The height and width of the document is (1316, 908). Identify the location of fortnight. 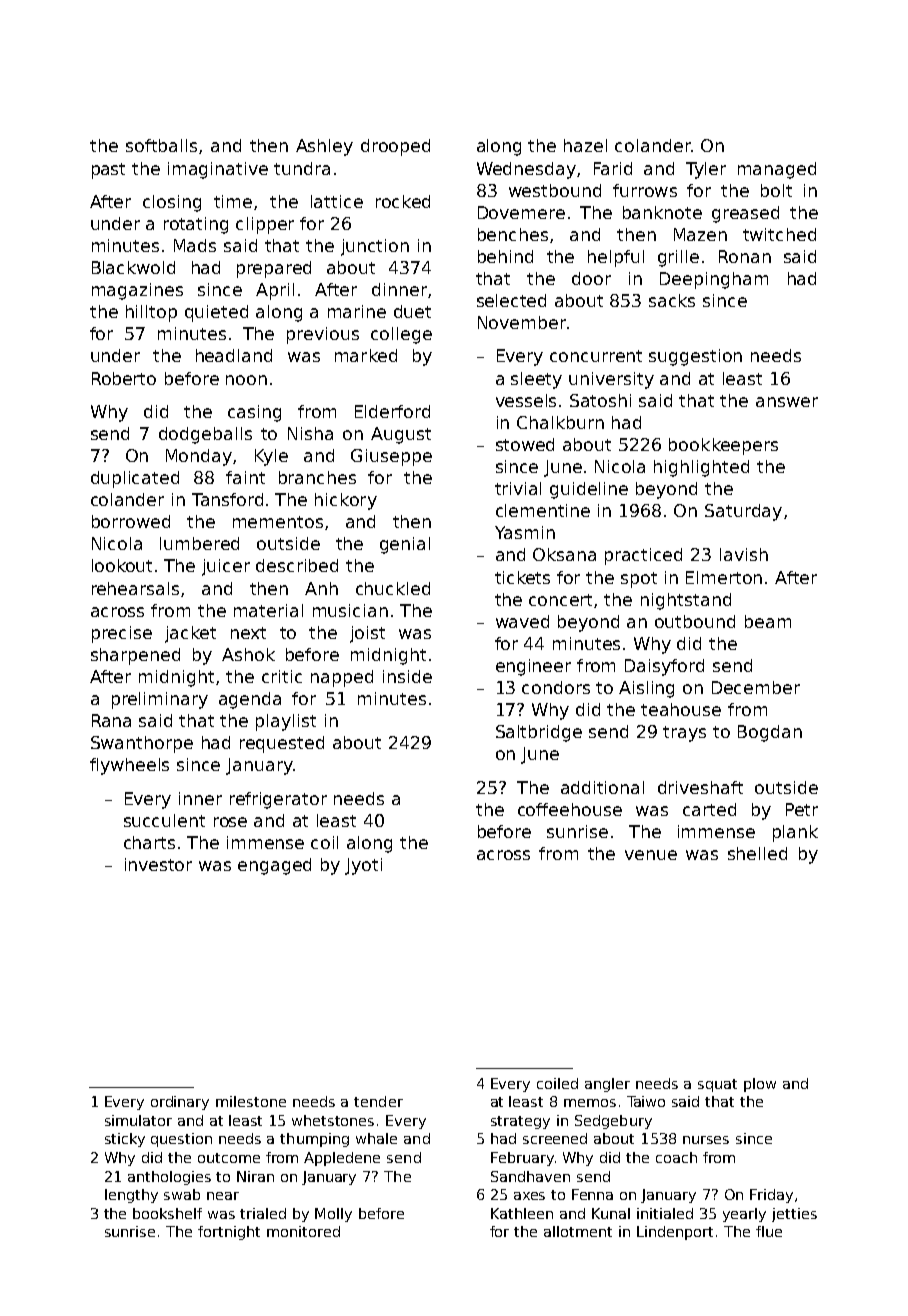
(229, 1233).
